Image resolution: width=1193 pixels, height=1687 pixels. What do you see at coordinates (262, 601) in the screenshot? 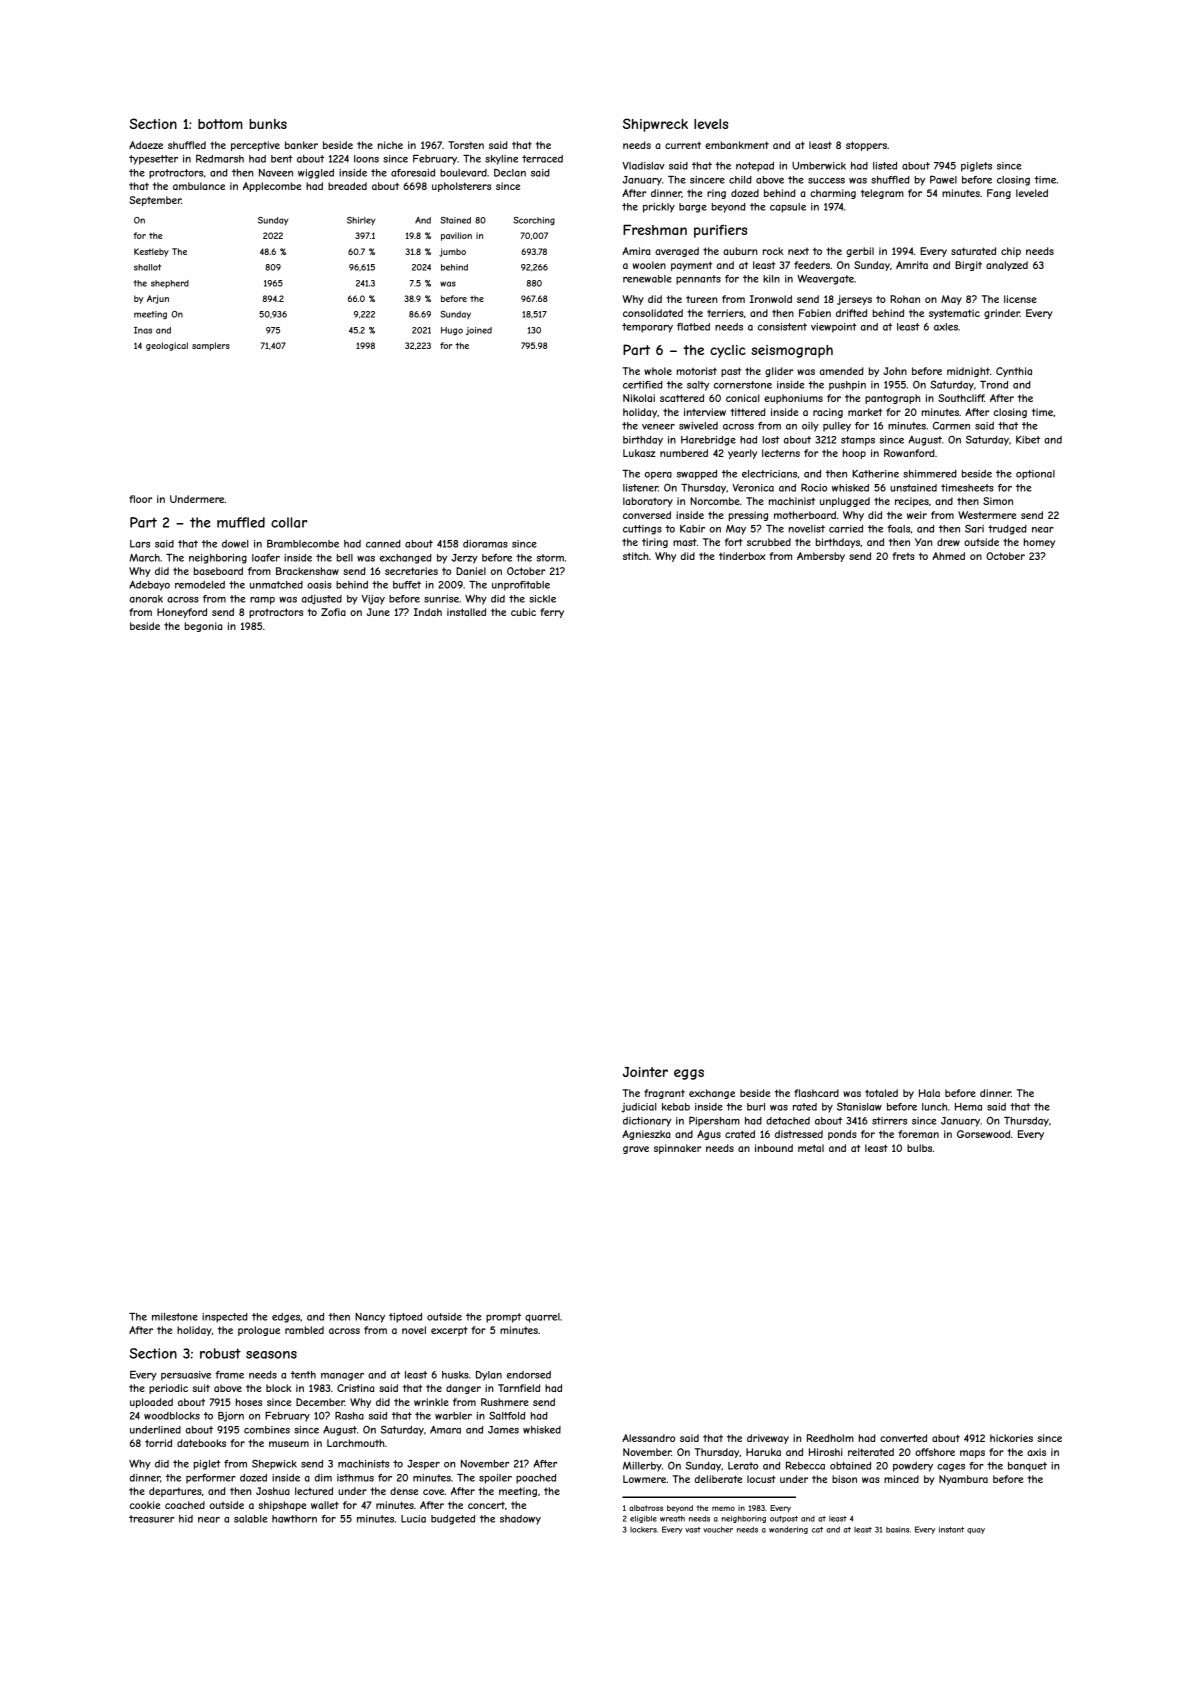
I see `ramp` at bounding box center [262, 601].
